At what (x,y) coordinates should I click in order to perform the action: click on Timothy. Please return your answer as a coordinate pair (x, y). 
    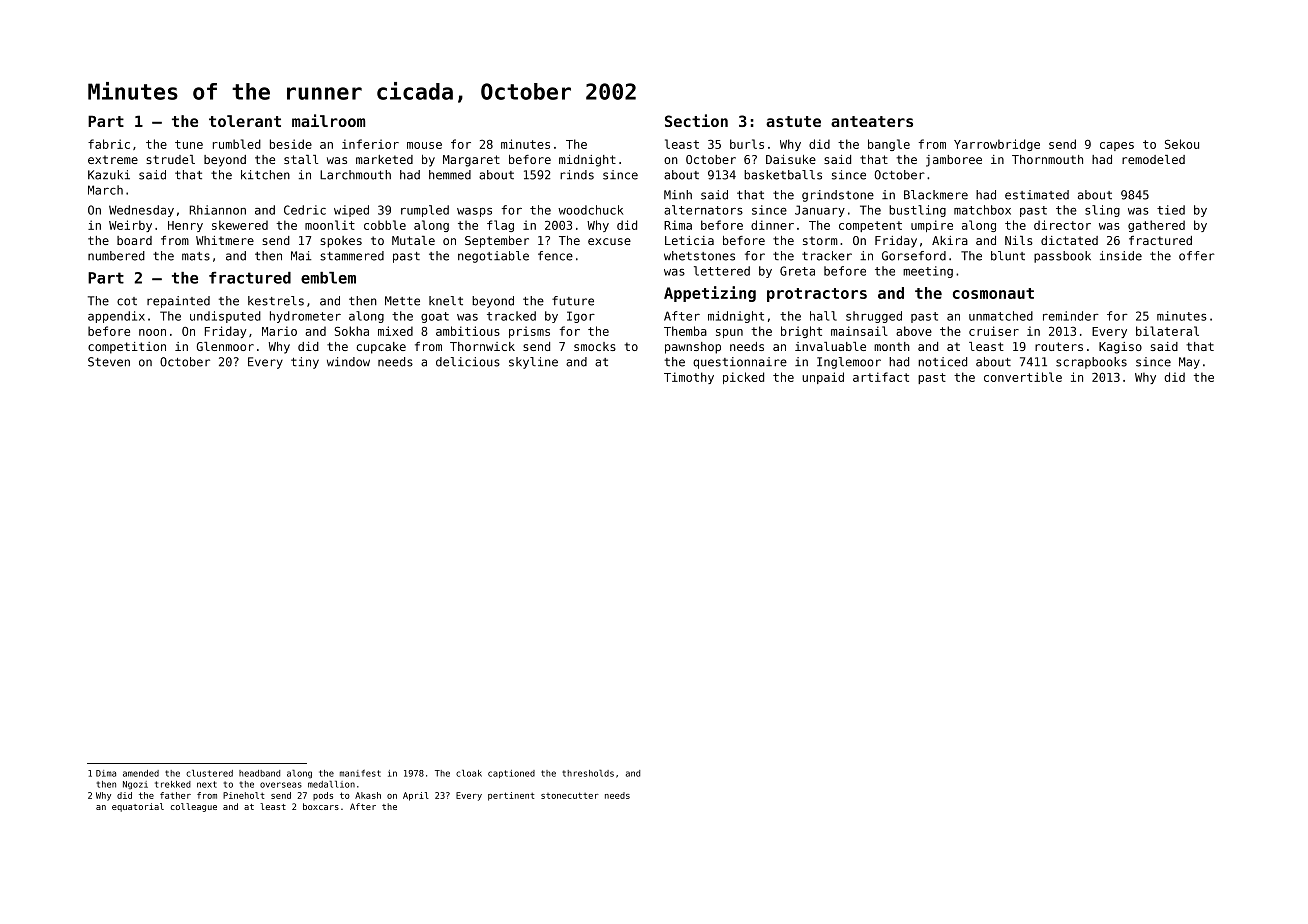
    Looking at the image, I should click on (689, 378).
